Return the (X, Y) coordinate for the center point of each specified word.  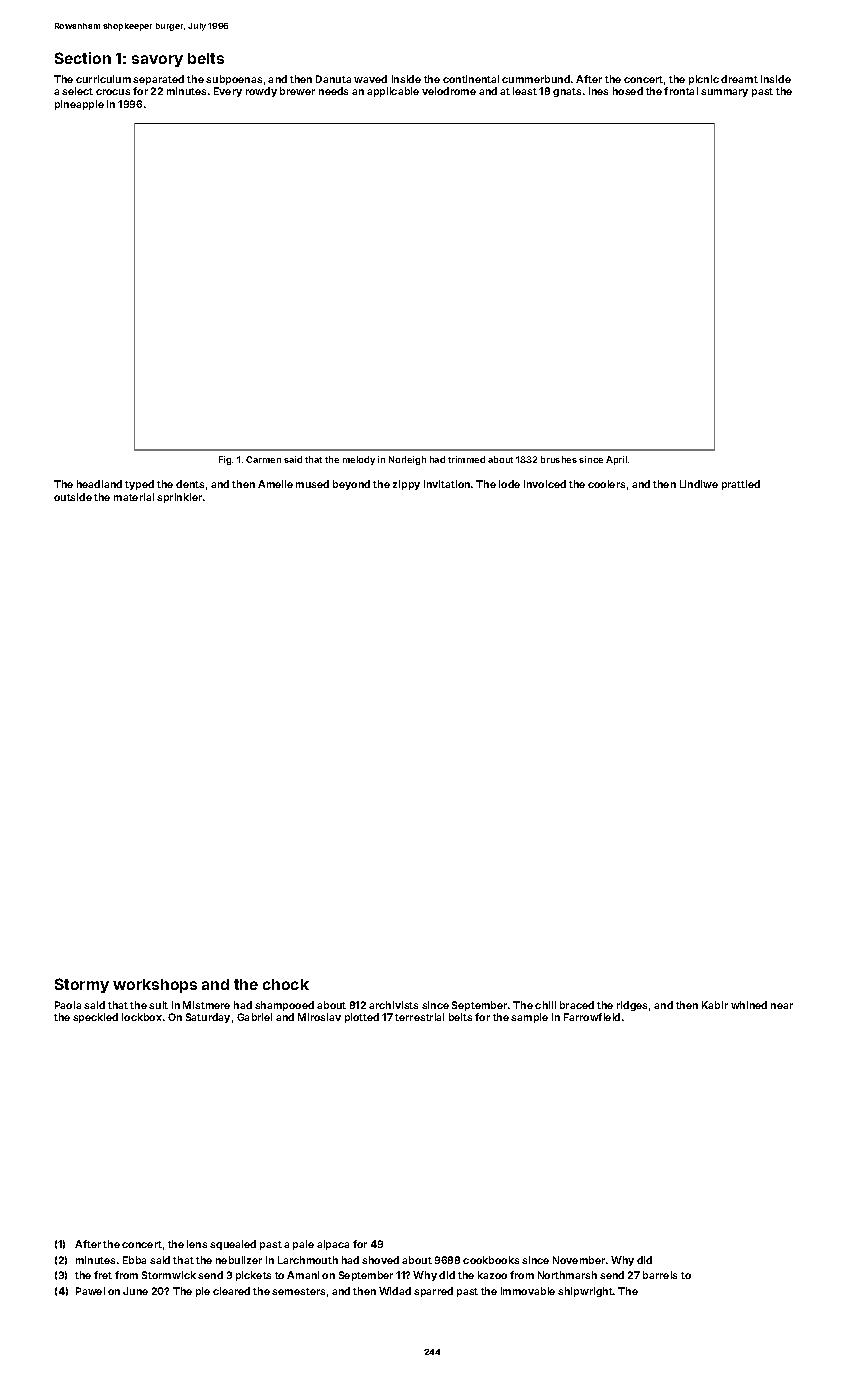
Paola (68, 1005)
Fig (225, 460)
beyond (351, 485)
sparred (433, 1292)
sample (529, 1018)
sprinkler (179, 498)
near (782, 1006)
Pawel (90, 1291)
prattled (741, 485)
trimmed (466, 459)
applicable (393, 92)
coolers (606, 484)
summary (724, 93)
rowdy (261, 92)
